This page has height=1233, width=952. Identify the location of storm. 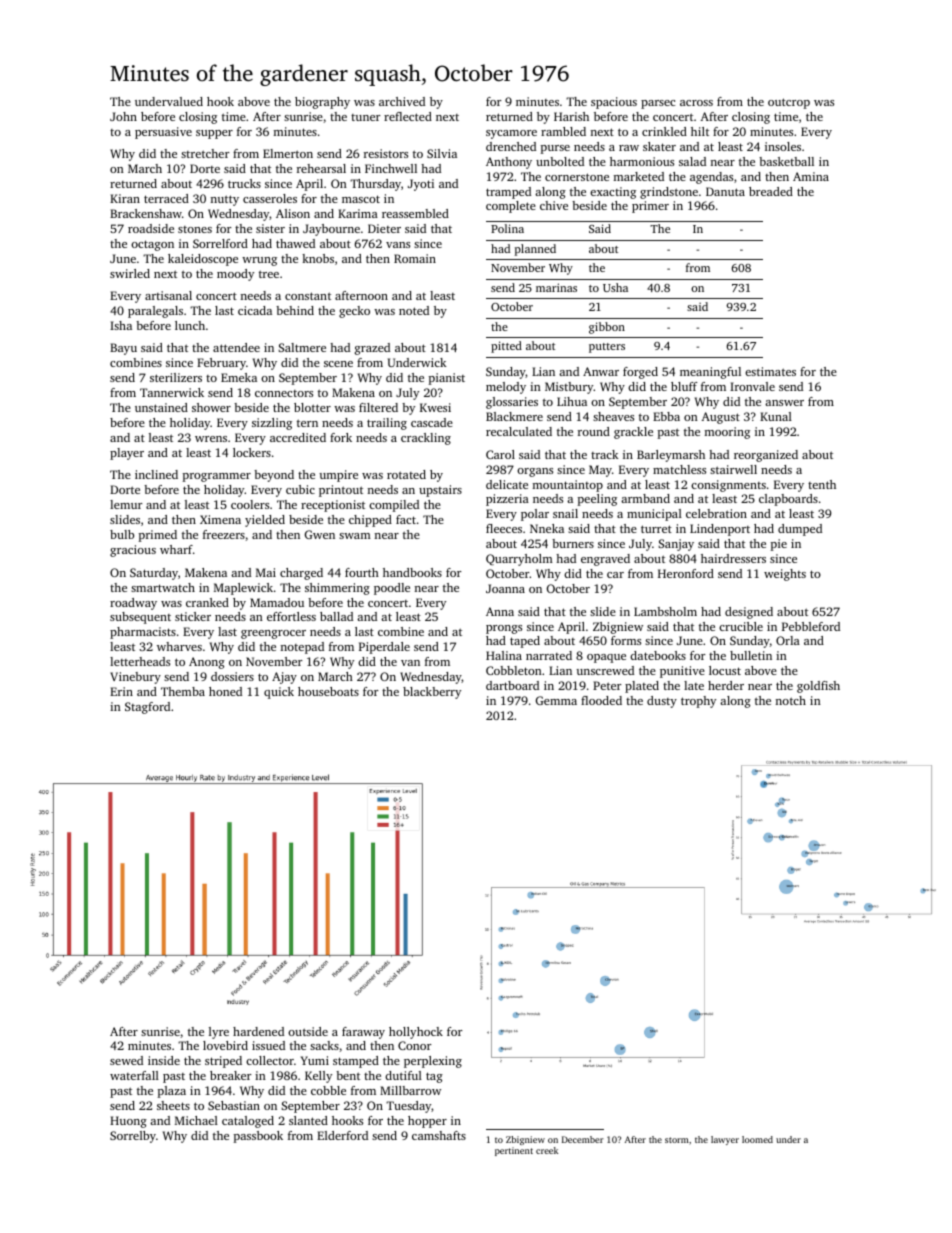
(677, 1140).
